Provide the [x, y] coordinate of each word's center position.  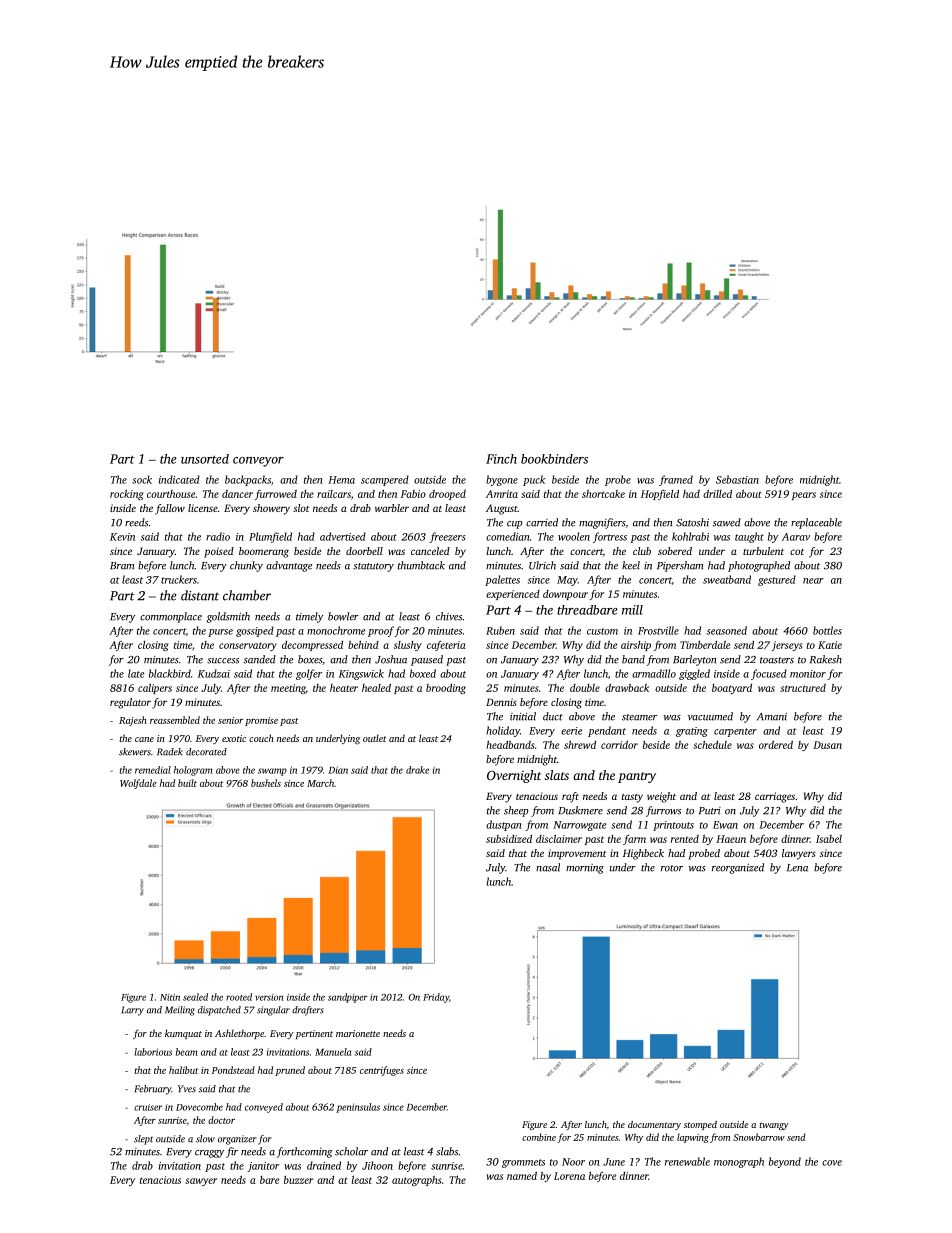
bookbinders [554, 459]
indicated [179, 479]
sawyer [201, 1182]
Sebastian [737, 479]
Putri [710, 811]
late [136, 673]
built [187, 783]
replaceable [816, 523]
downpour [565, 595]
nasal [548, 867]
